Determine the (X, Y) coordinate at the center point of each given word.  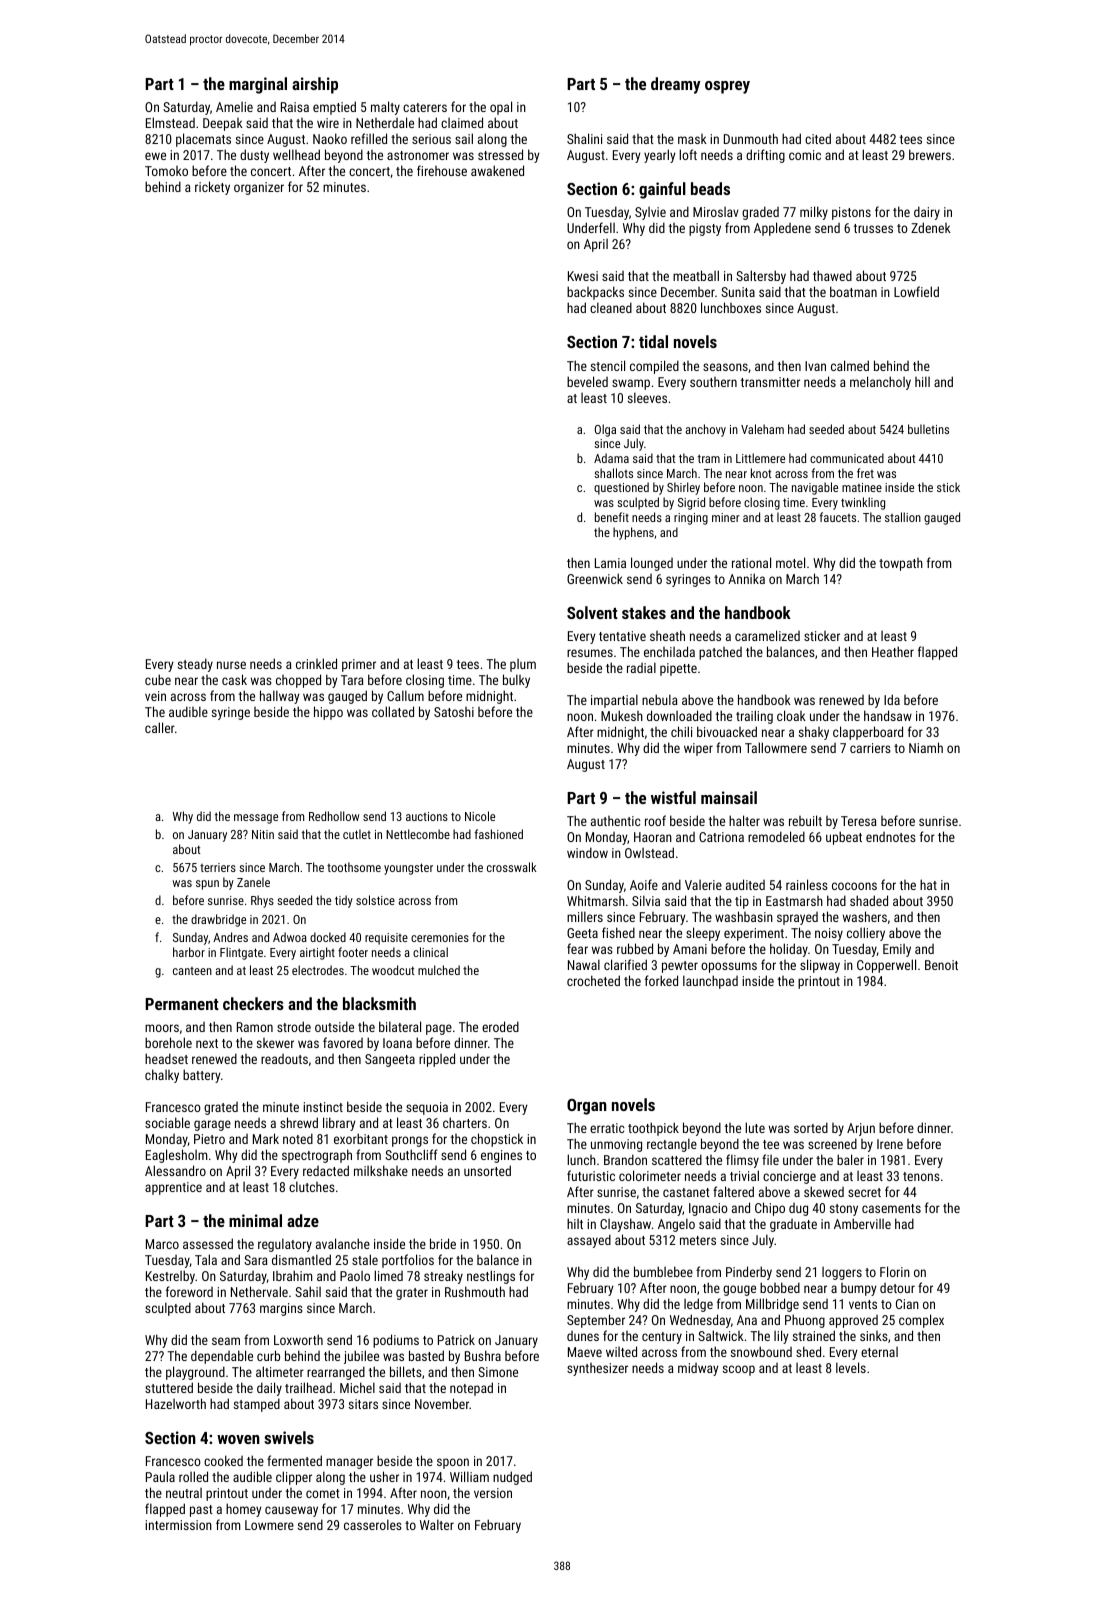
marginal (258, 85)
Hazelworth (176, 1403)
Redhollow (334, 816)
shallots (613, 473)
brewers (930, 154)
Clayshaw (625, 1225)
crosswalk (512, 867)
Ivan (815, 366)
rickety (212, 188)
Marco (162, 1244)
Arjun (861, 1129)
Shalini (584, 138)
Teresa (859, 821)
